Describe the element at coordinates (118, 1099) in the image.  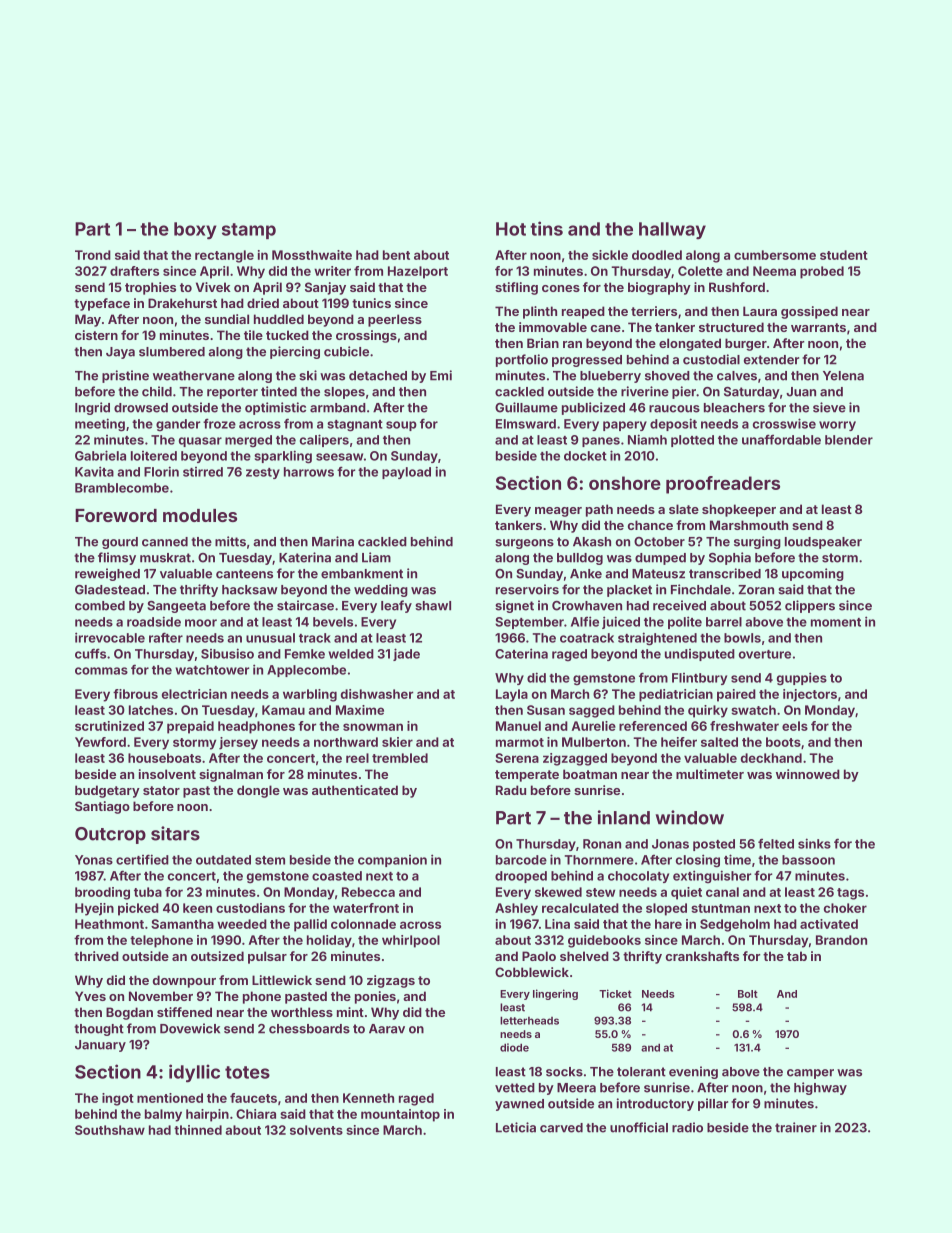
I see `ingot` at that location.
